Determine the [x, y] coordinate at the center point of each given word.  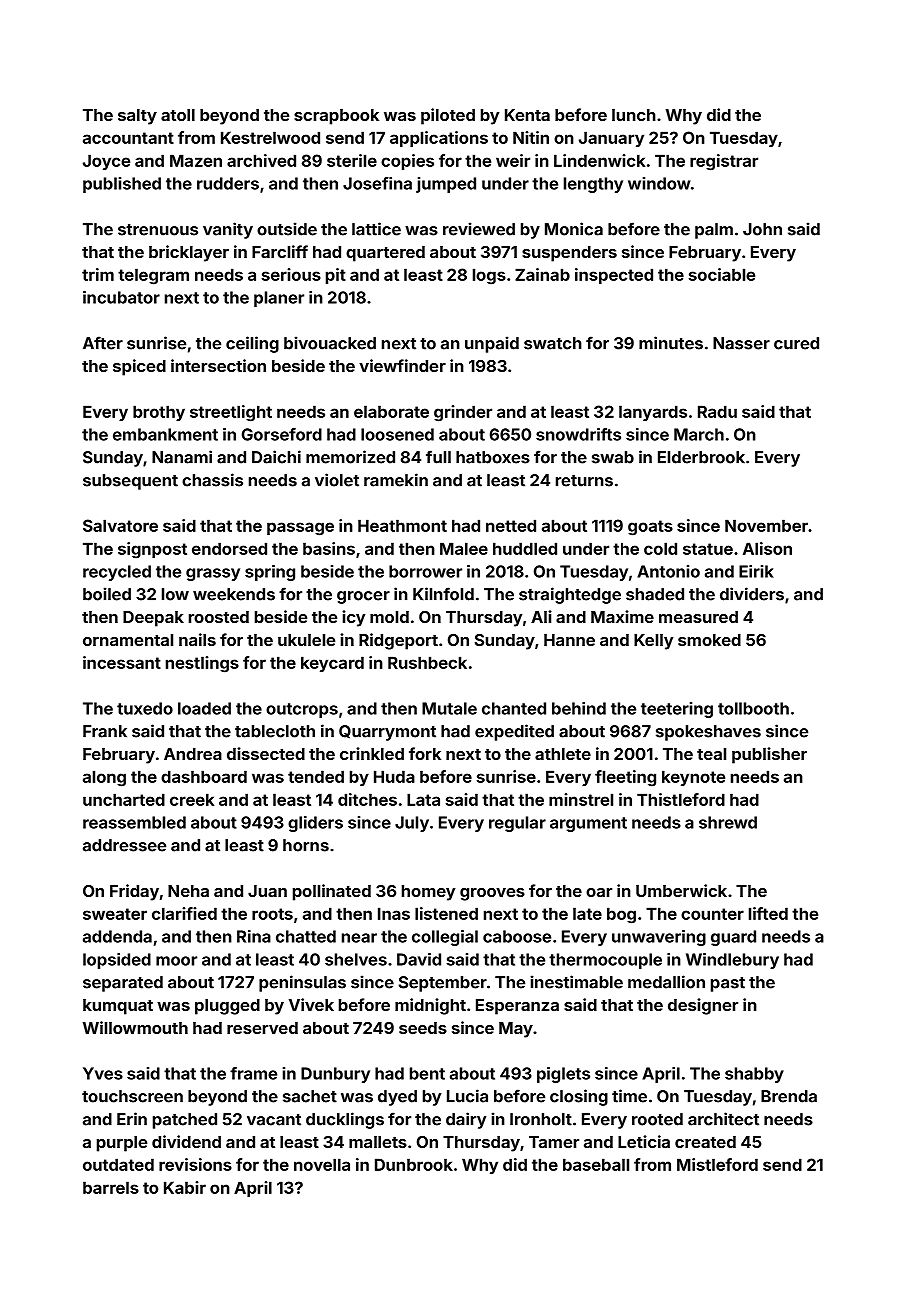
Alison [767, 548]
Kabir [185, 1187]
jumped [446, 185]
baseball [596, 1164]
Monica [574, 229]
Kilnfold [443, 594]
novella [322, 1164]
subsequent [130, 482]
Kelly [653, 642]
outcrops [302, 710]
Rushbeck [427, 662]
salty [137, 117]
